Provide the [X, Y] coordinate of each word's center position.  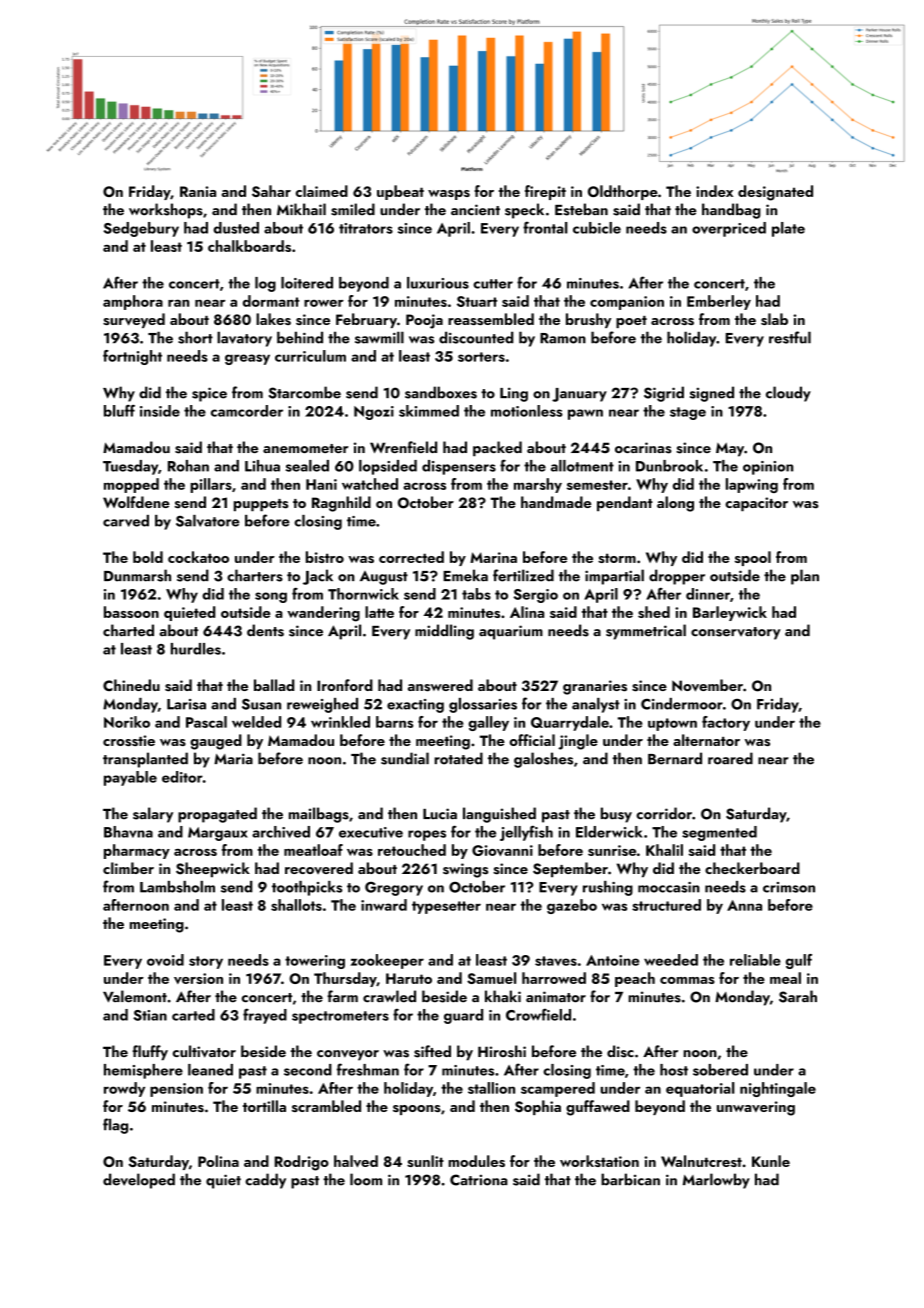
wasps [449, 195]
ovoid [165, 960]
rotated [458, 758]
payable [130, 778]
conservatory [736, 633]
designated [775, 193]
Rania [198, 191]
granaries [595, 687]
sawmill [379, 337]
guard [463, 1016]
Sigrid [664, 394]
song [271, 597]
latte [379, 612]
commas [687, 980]
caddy [265, 1181]
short [195, 337]
